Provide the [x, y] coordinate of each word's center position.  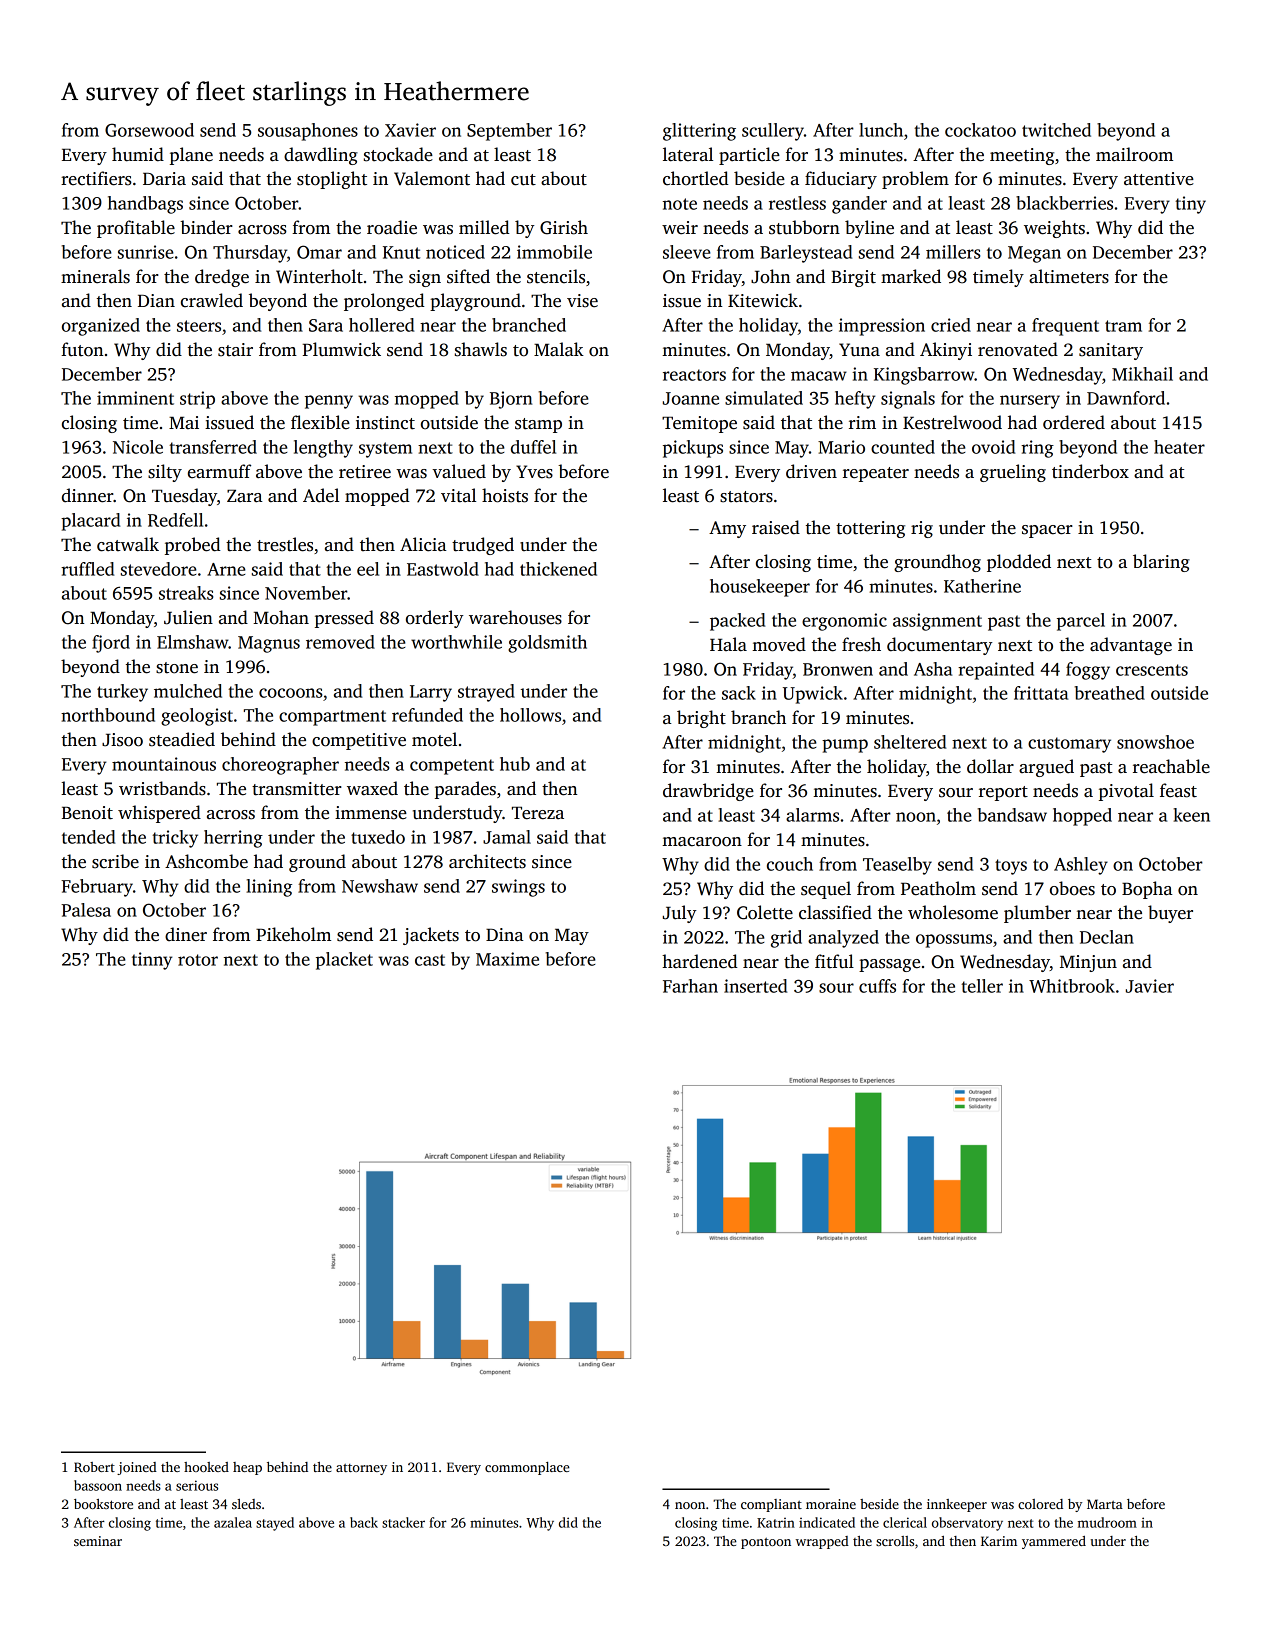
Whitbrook [1072, 986]
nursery [1030, 402]
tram [1123, 326]
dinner [87, 495]
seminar [98, 1541]
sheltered [910, 742]
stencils [556, 276]
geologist [197, 717]
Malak [559, 349]
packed [737, 622]
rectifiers [96, 178]
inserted [755, 986]
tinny [152, 961]
